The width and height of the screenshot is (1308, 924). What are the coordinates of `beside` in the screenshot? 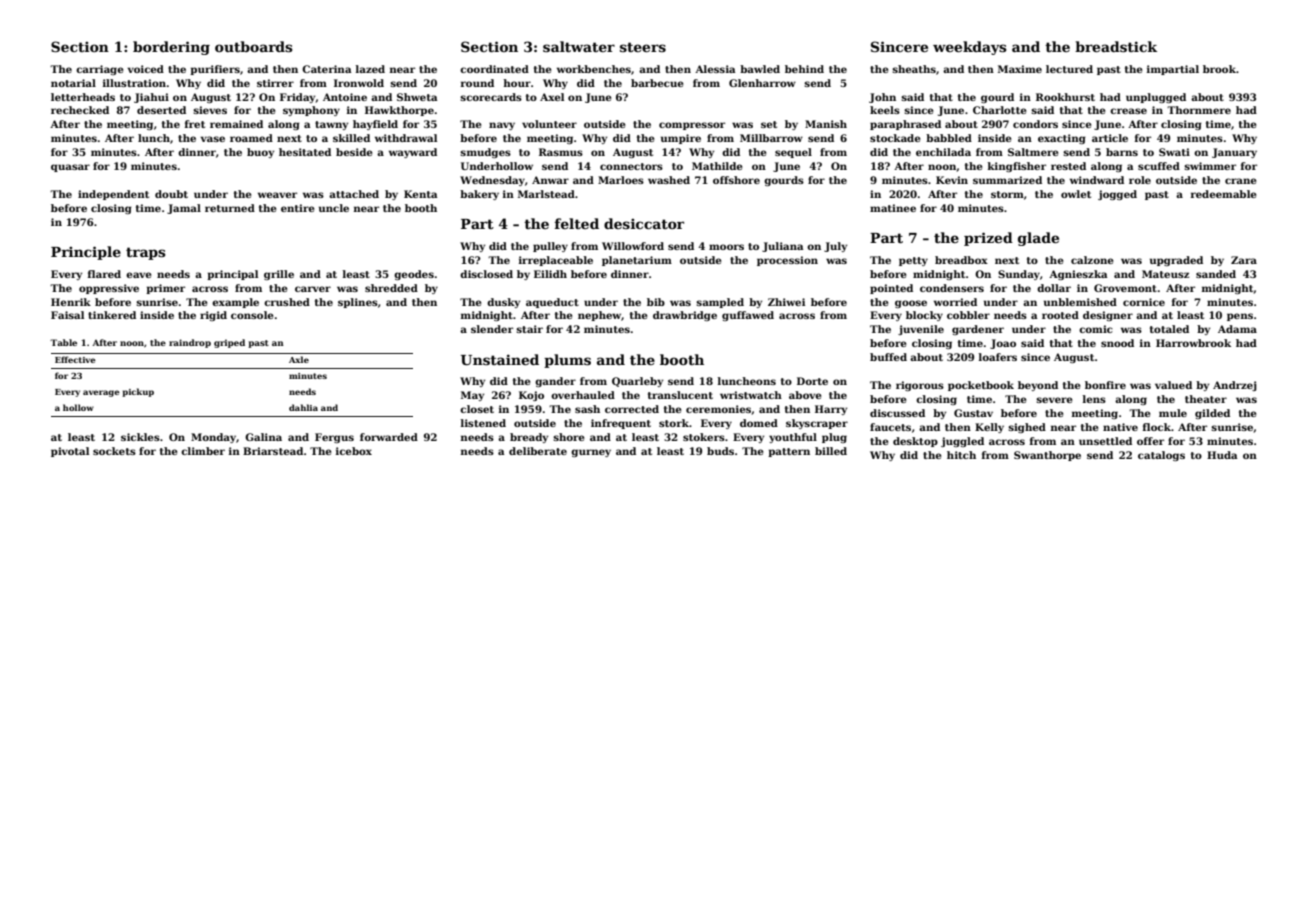 It's located at (354, 152).
